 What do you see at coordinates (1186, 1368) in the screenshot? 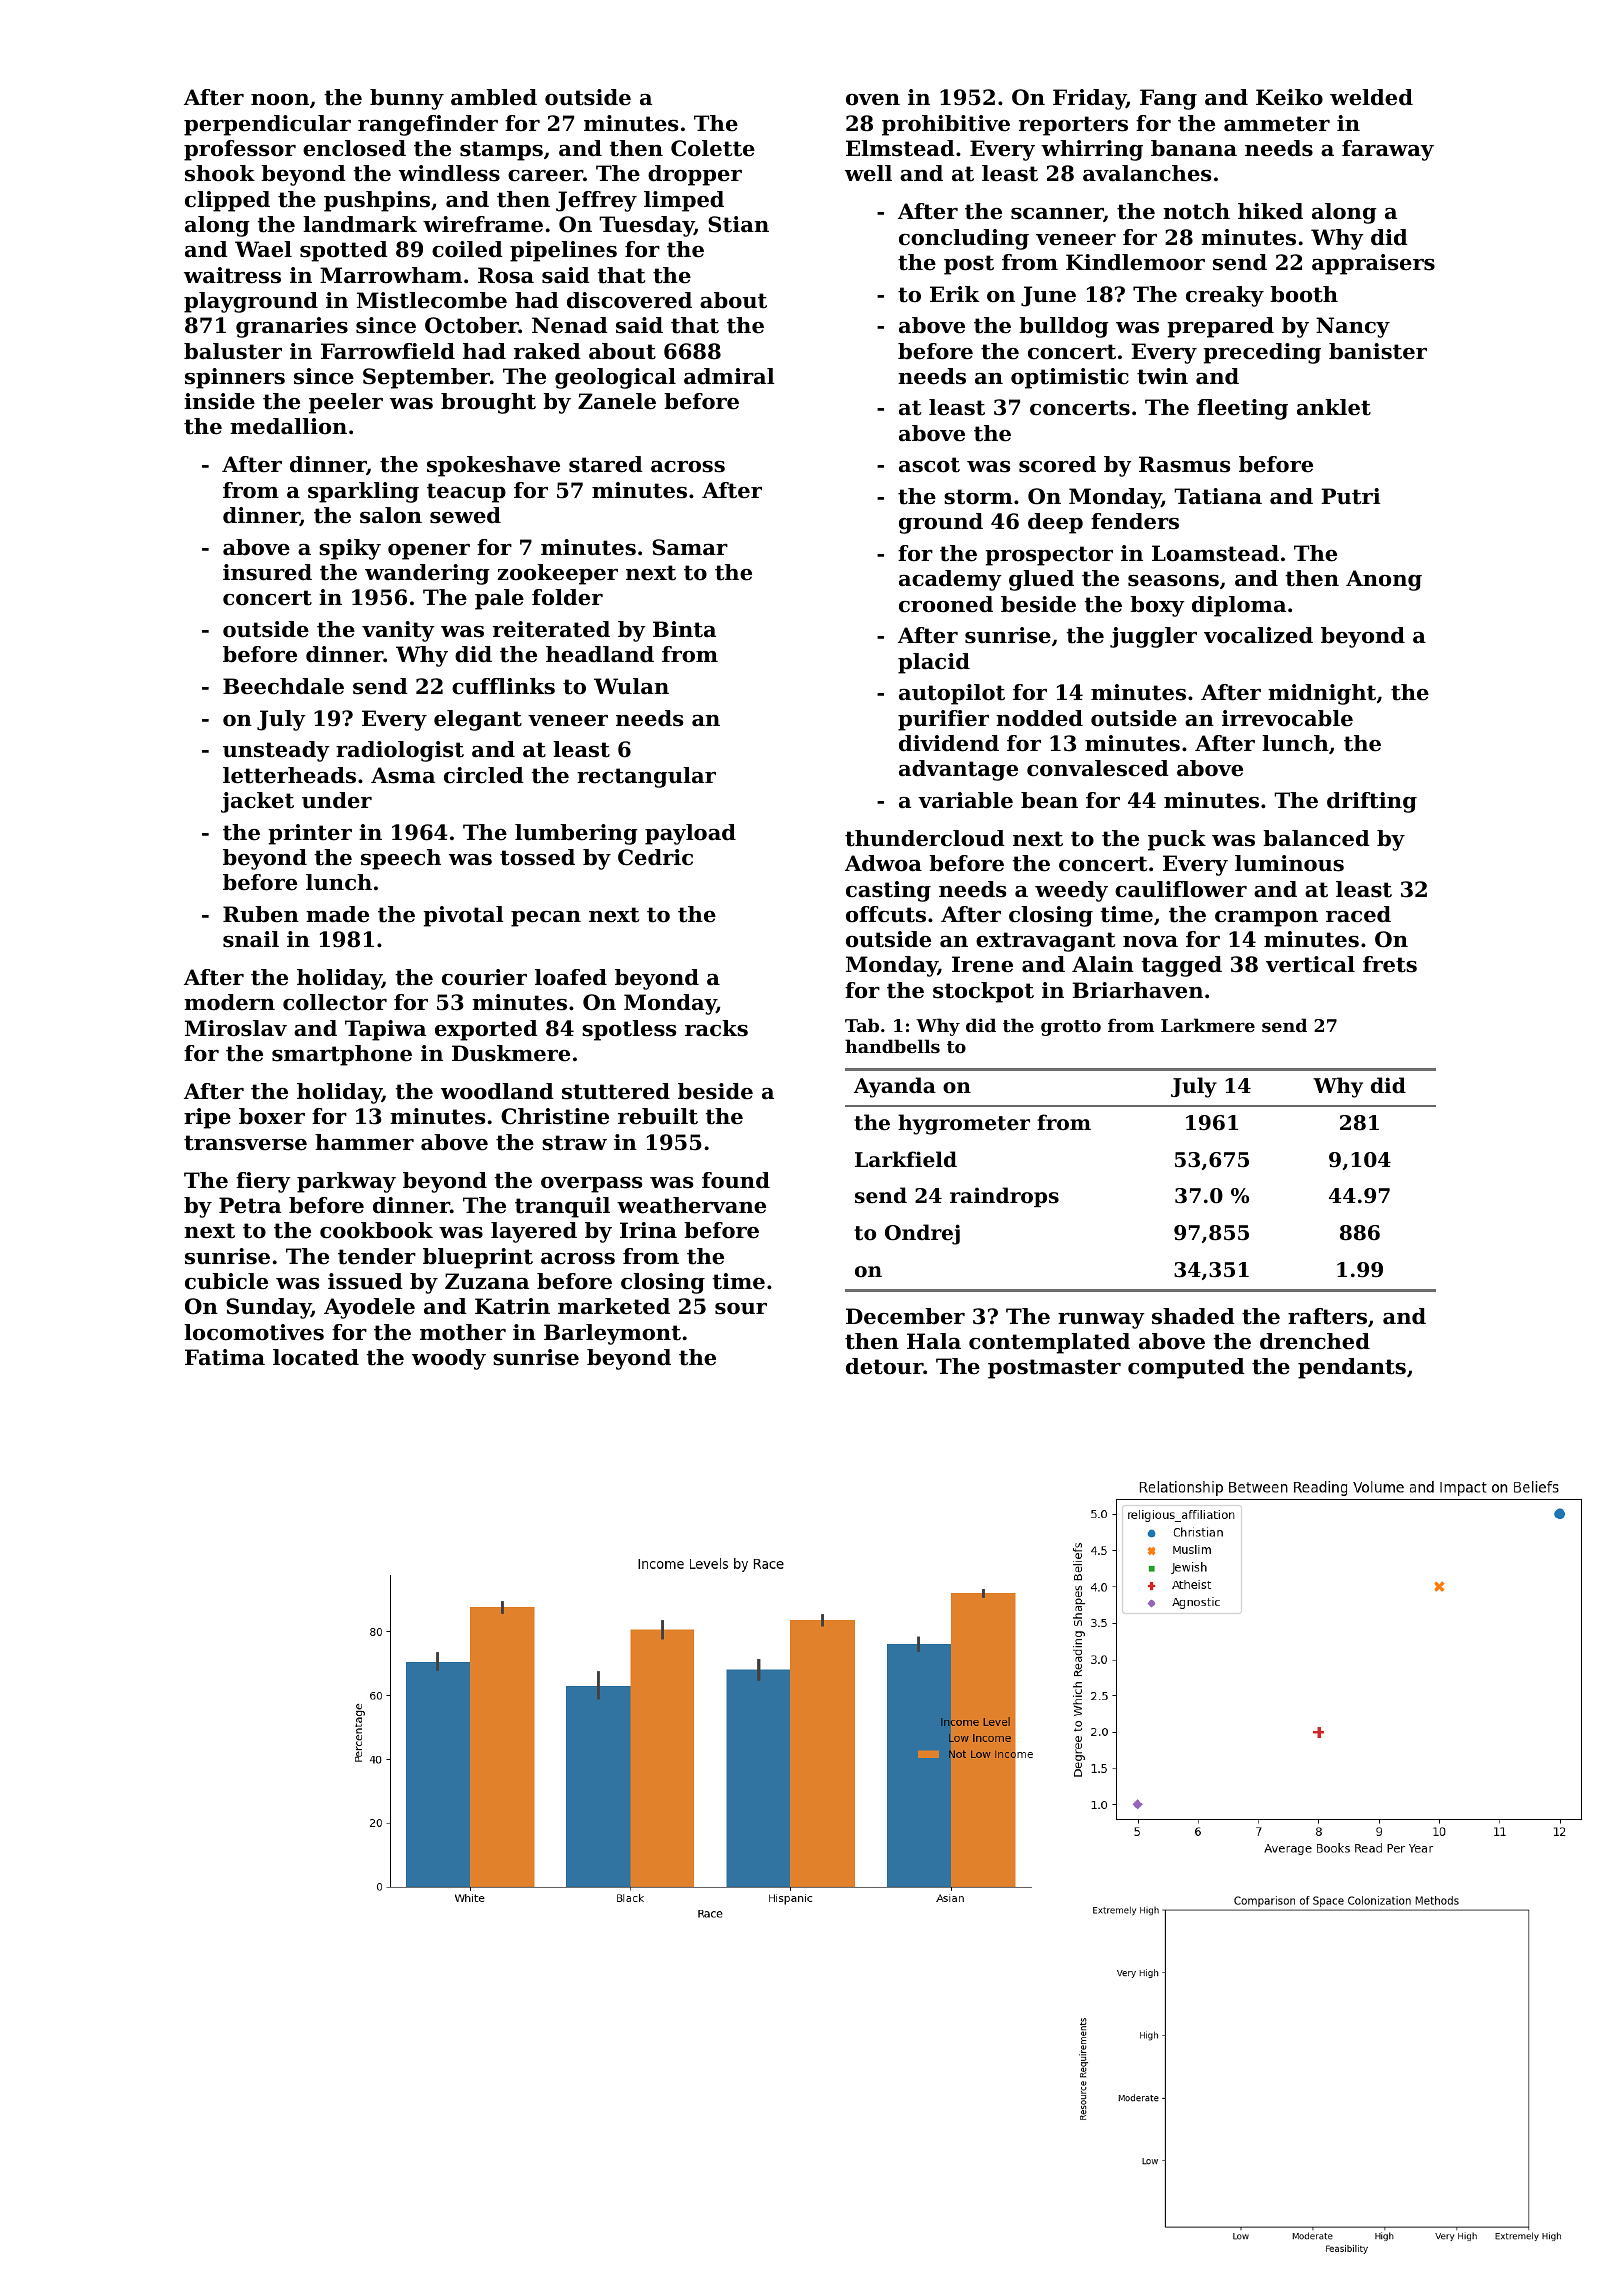
I see `computed` at bounding box center [1186, 1368].
